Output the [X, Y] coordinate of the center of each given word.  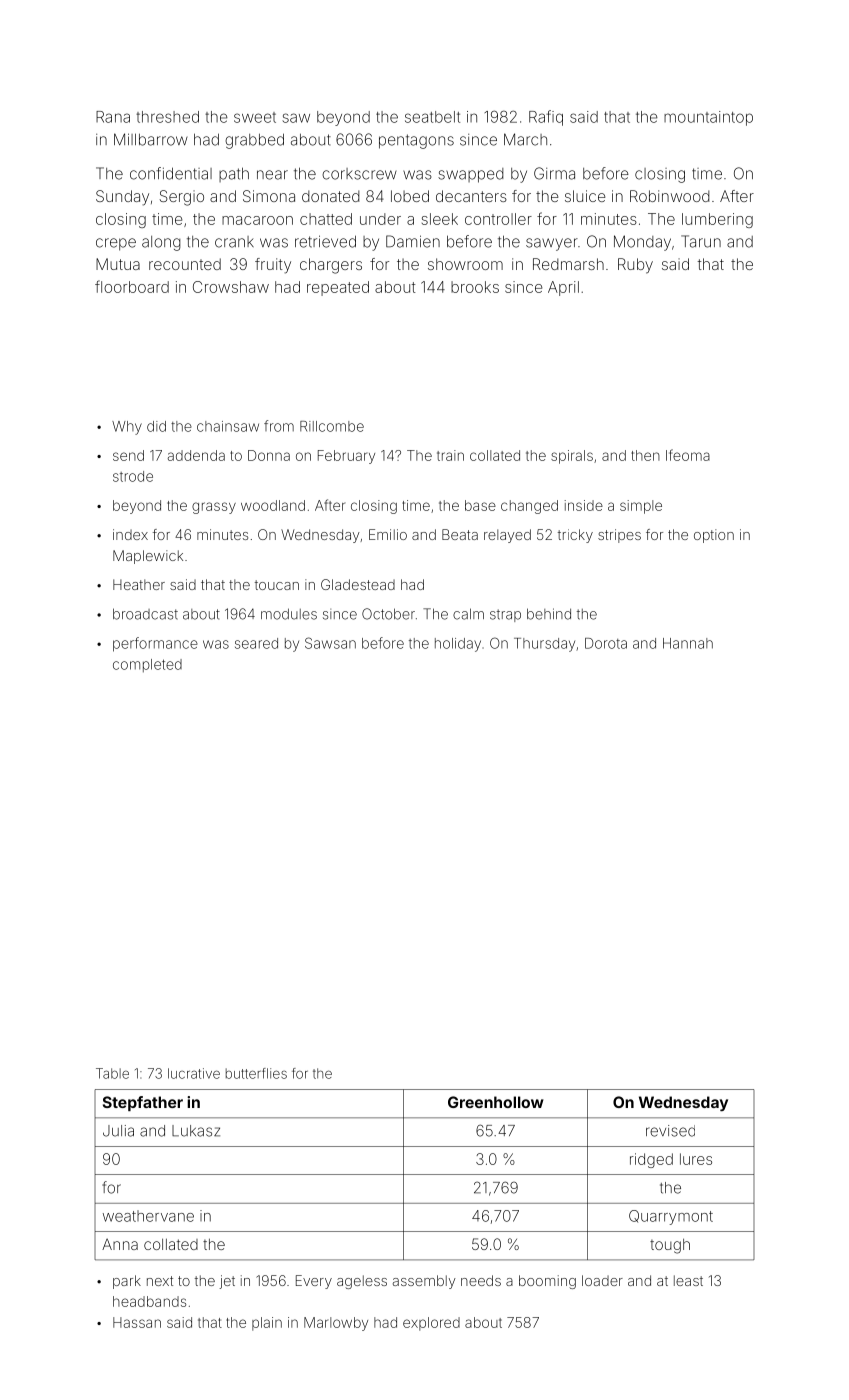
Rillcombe [332, 426]
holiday [458, 645]
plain [267, 1324]
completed [147, 665]
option [714, 536]
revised [670, 1131]
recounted [185, 264]
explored [431, 1324]
